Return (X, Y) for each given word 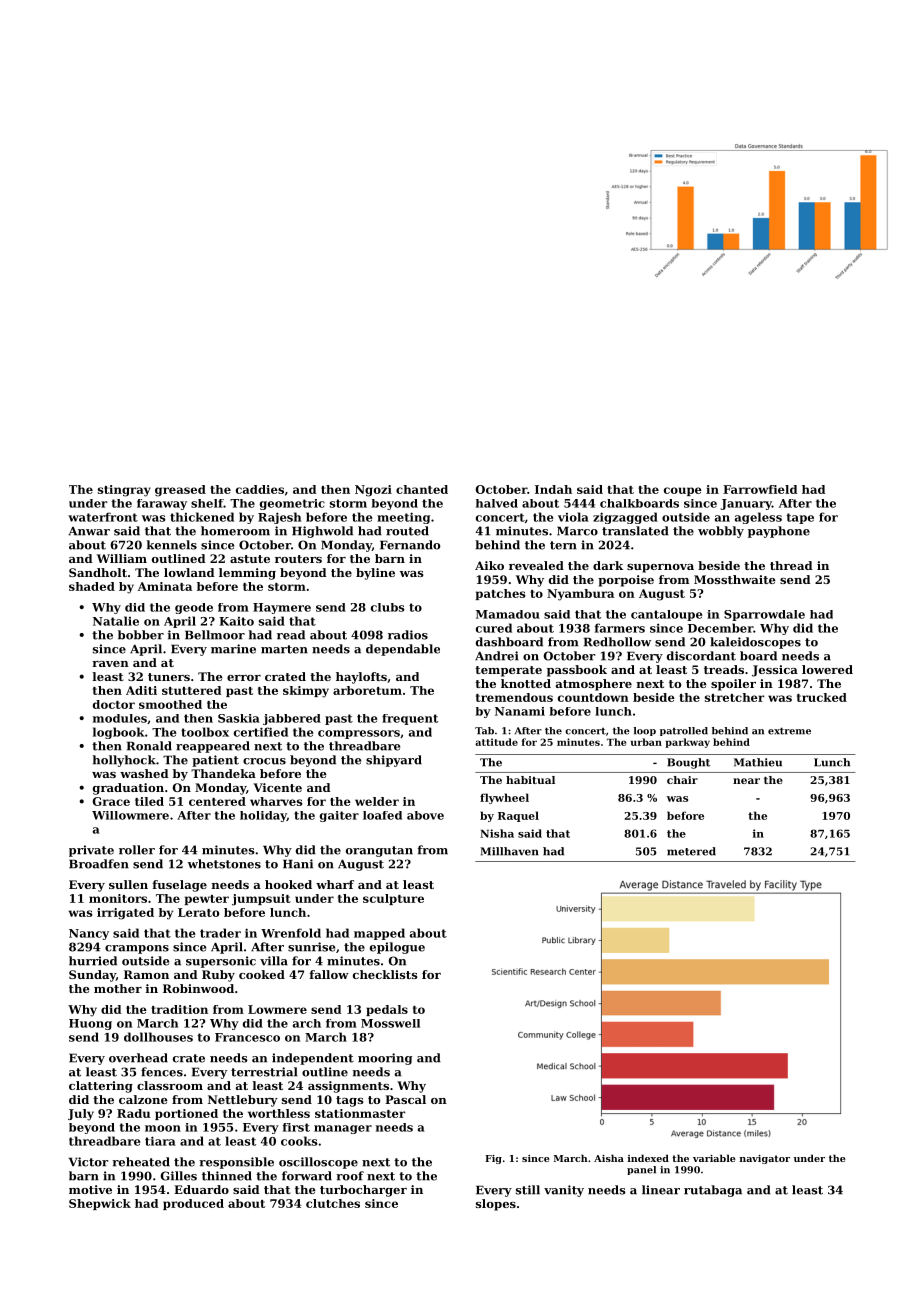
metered (691, 851)
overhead (138, 1058)
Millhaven (509, 851)
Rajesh (279, 518)
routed (407, 531)
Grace (111, 801)
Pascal (405, 1099)
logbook (119, 733)
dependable (403, 650)
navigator (765, 1159)
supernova (660, 568)
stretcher (735, 697)
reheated (141, 1162)
